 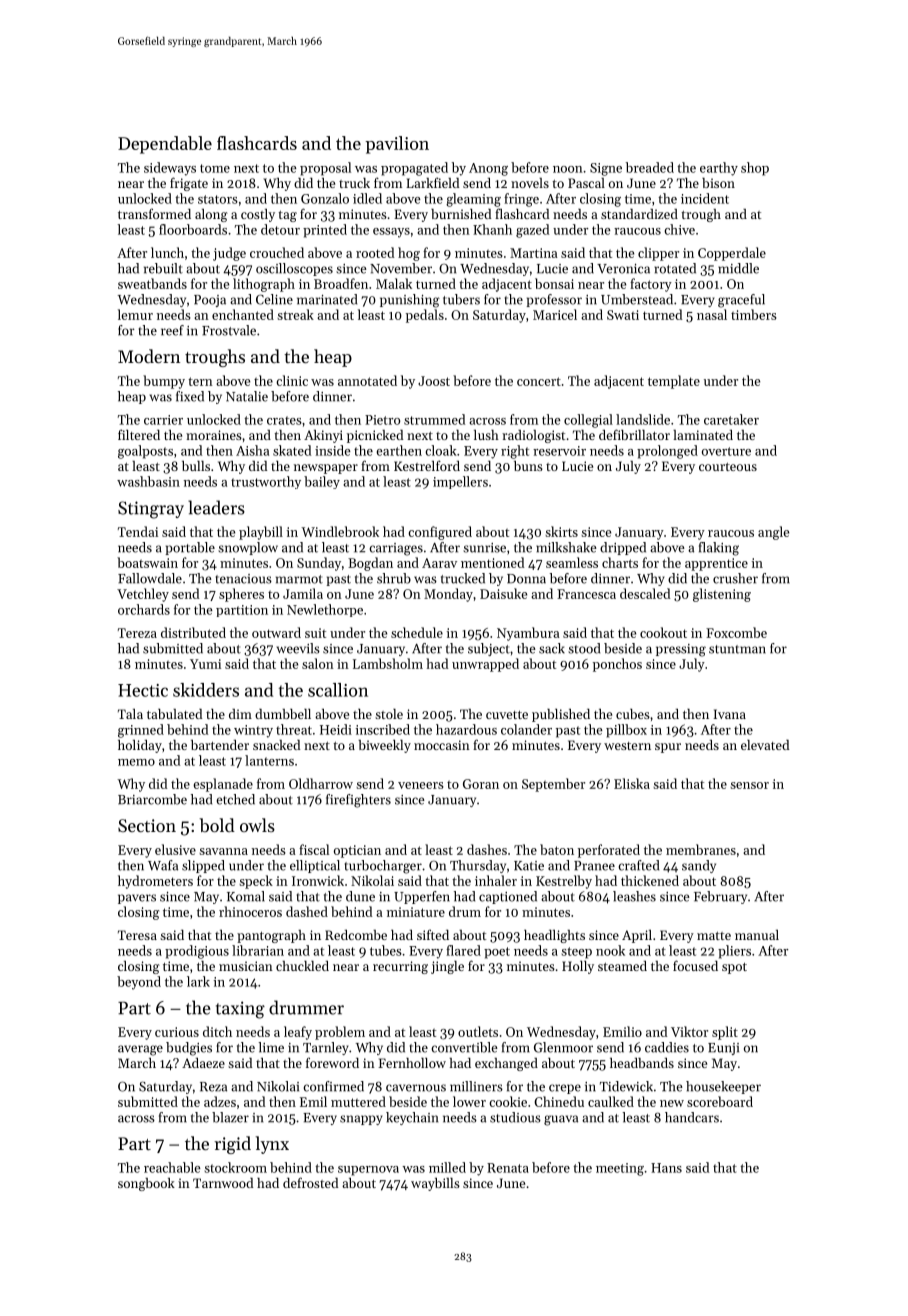 What do you see at coordinates (240, 714) in the screenshot?
I see `dim` at bounding box center [240, 714].
